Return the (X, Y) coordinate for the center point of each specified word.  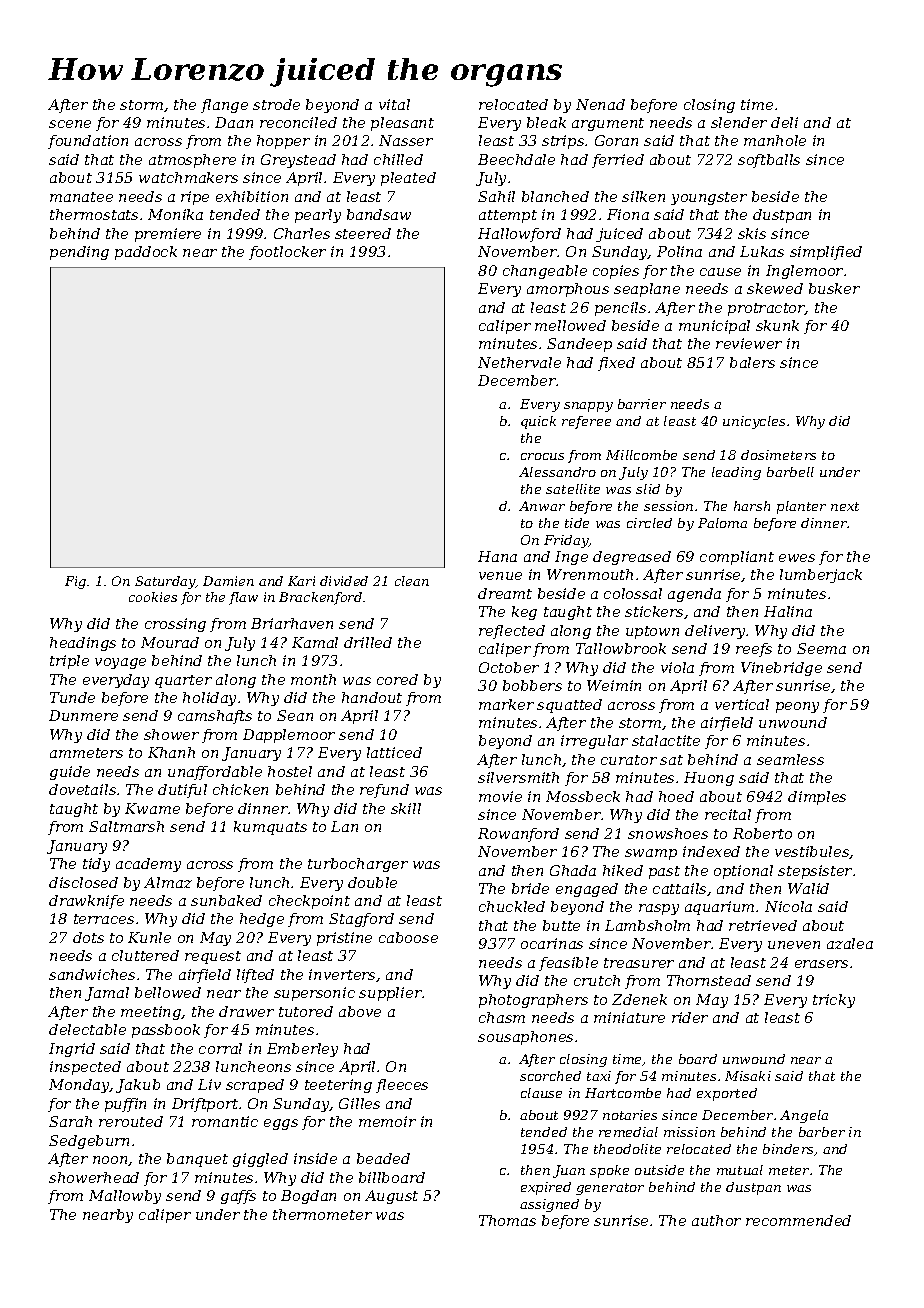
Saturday (165, 582)
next (845, 506)
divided (344, 581)
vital (394, 104)
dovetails (82, 789)
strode (276, 104)
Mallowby (125, 1197)
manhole (775, 140)
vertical (742, 704)
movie (500, 796)
